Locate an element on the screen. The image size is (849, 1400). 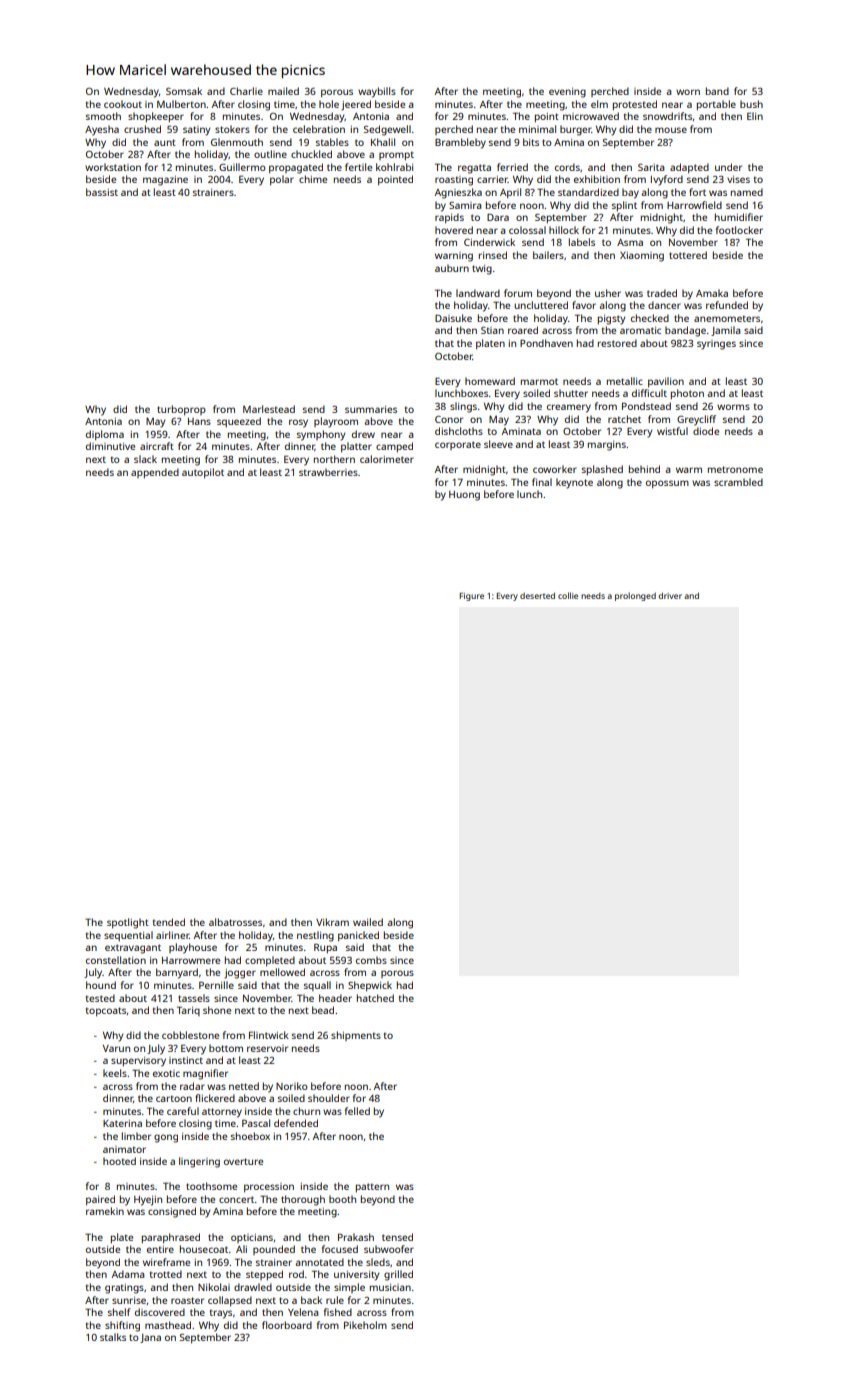
driver is located at coordinates (670, 595).
